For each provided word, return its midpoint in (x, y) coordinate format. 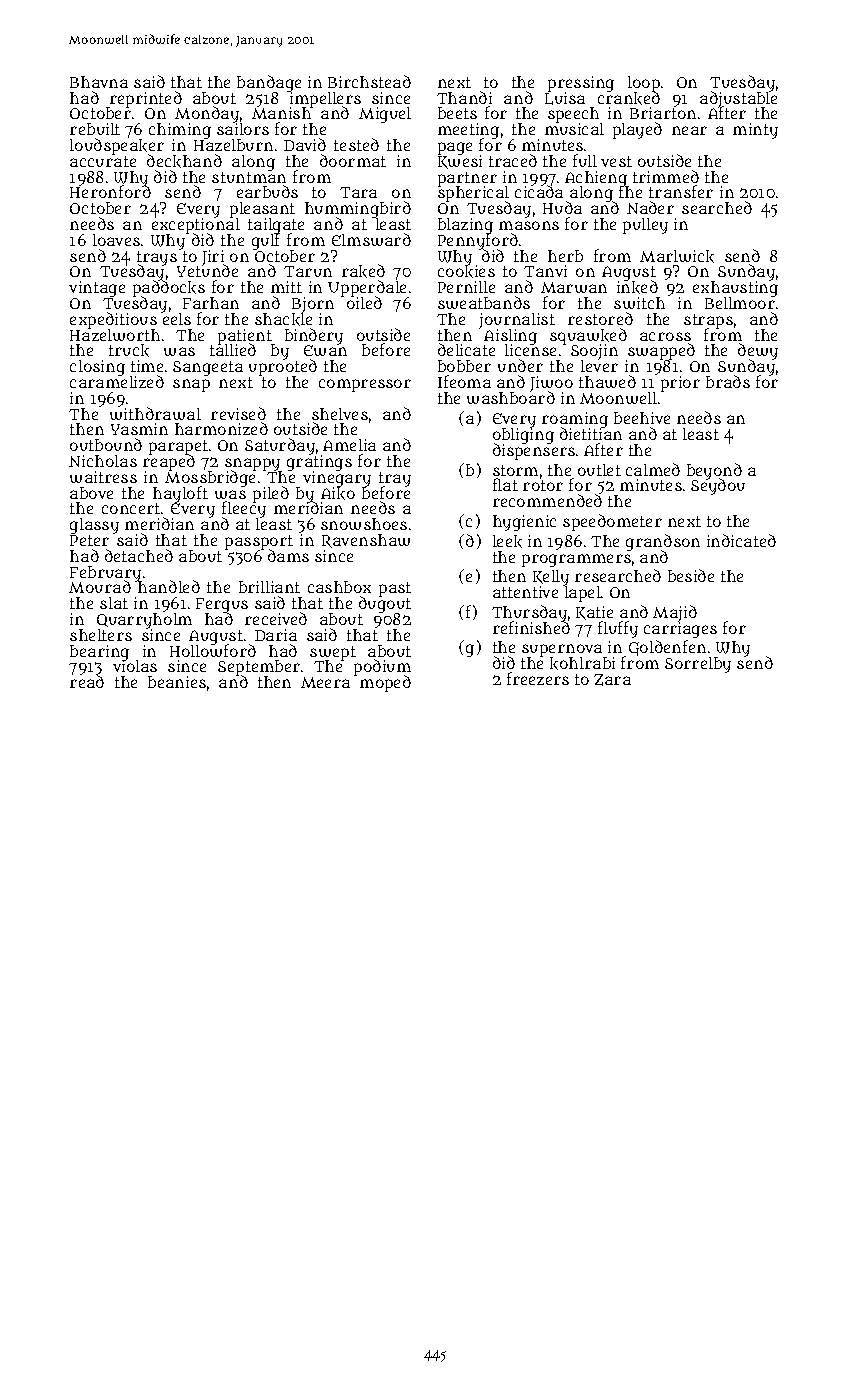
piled (271, 494)
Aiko (338, 493)
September (259, 668)
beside (691, 575)
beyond (714, 471)
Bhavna (99, 82)
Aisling (510, 337)
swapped (660, 352)
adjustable (738, 100)
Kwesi (460, 162)
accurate (103, 161)
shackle (283, 319)
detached (139, 555)
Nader (650, 207)
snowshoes (364, 524)
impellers (325, 100)
